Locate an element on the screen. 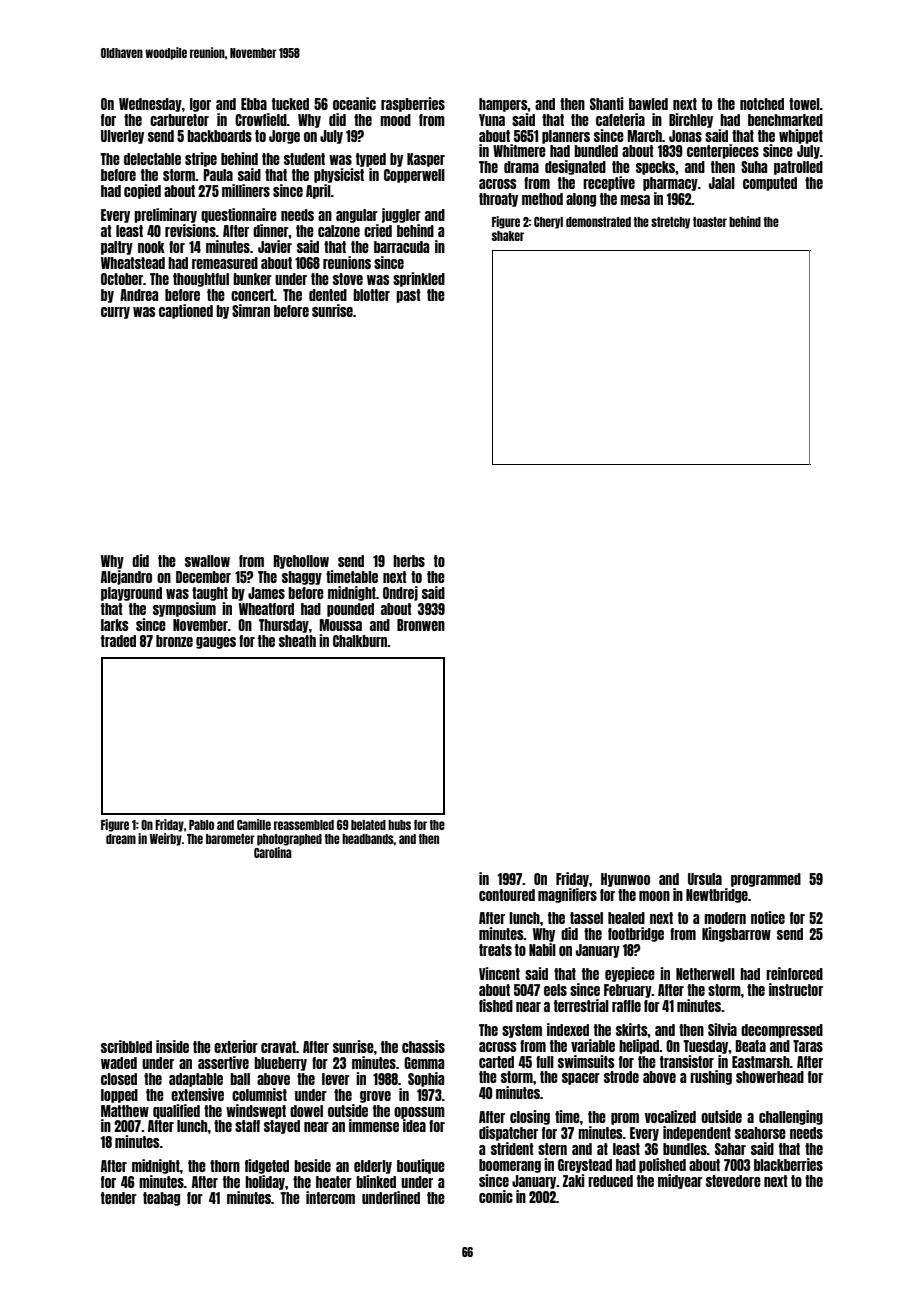 Image resolution: width=924 pixels, height=1308 pixels. Chalkburn is located at coordinates (360, 641).
